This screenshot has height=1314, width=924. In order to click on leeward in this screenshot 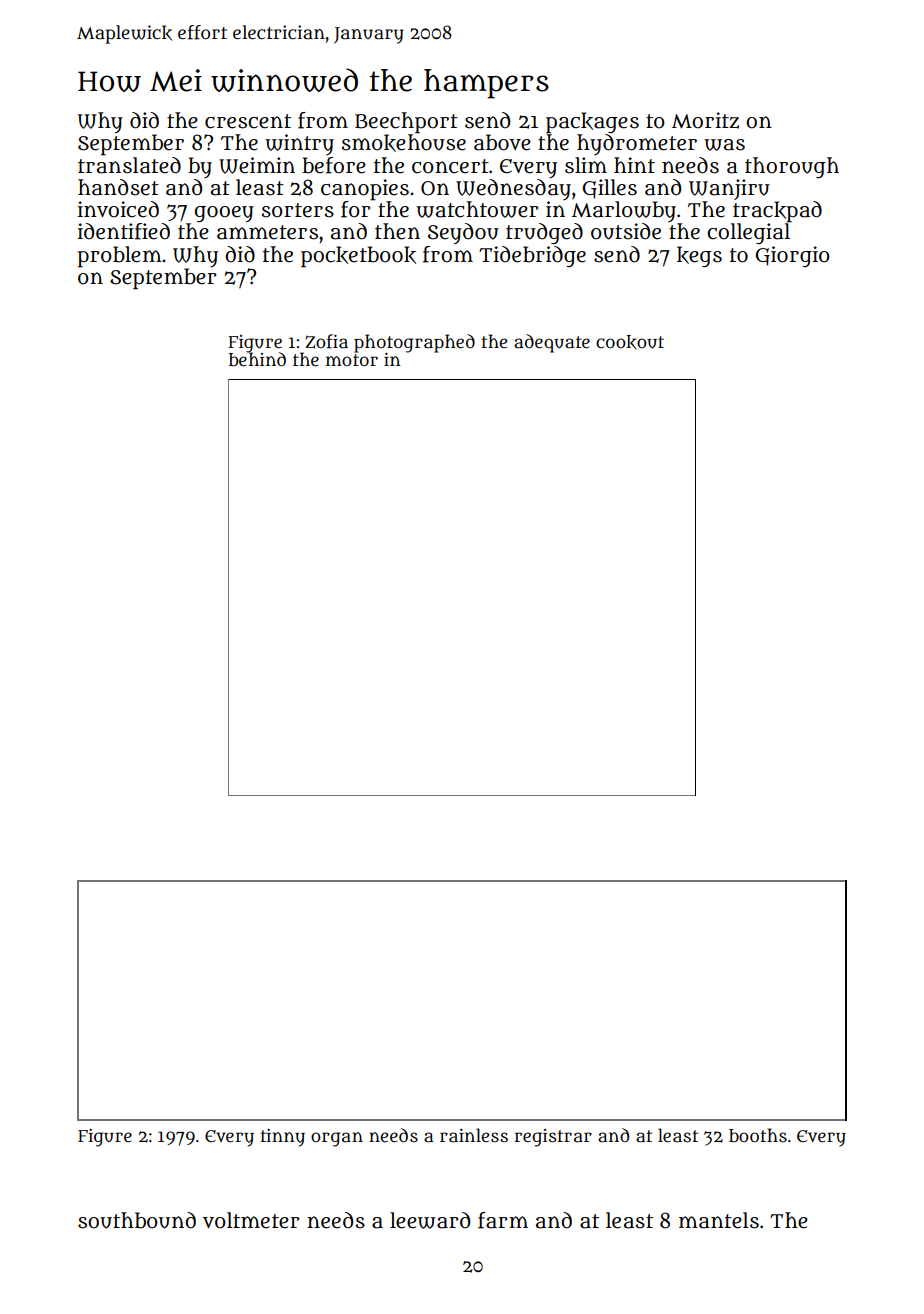, I will do `click(430, 1220)`.
